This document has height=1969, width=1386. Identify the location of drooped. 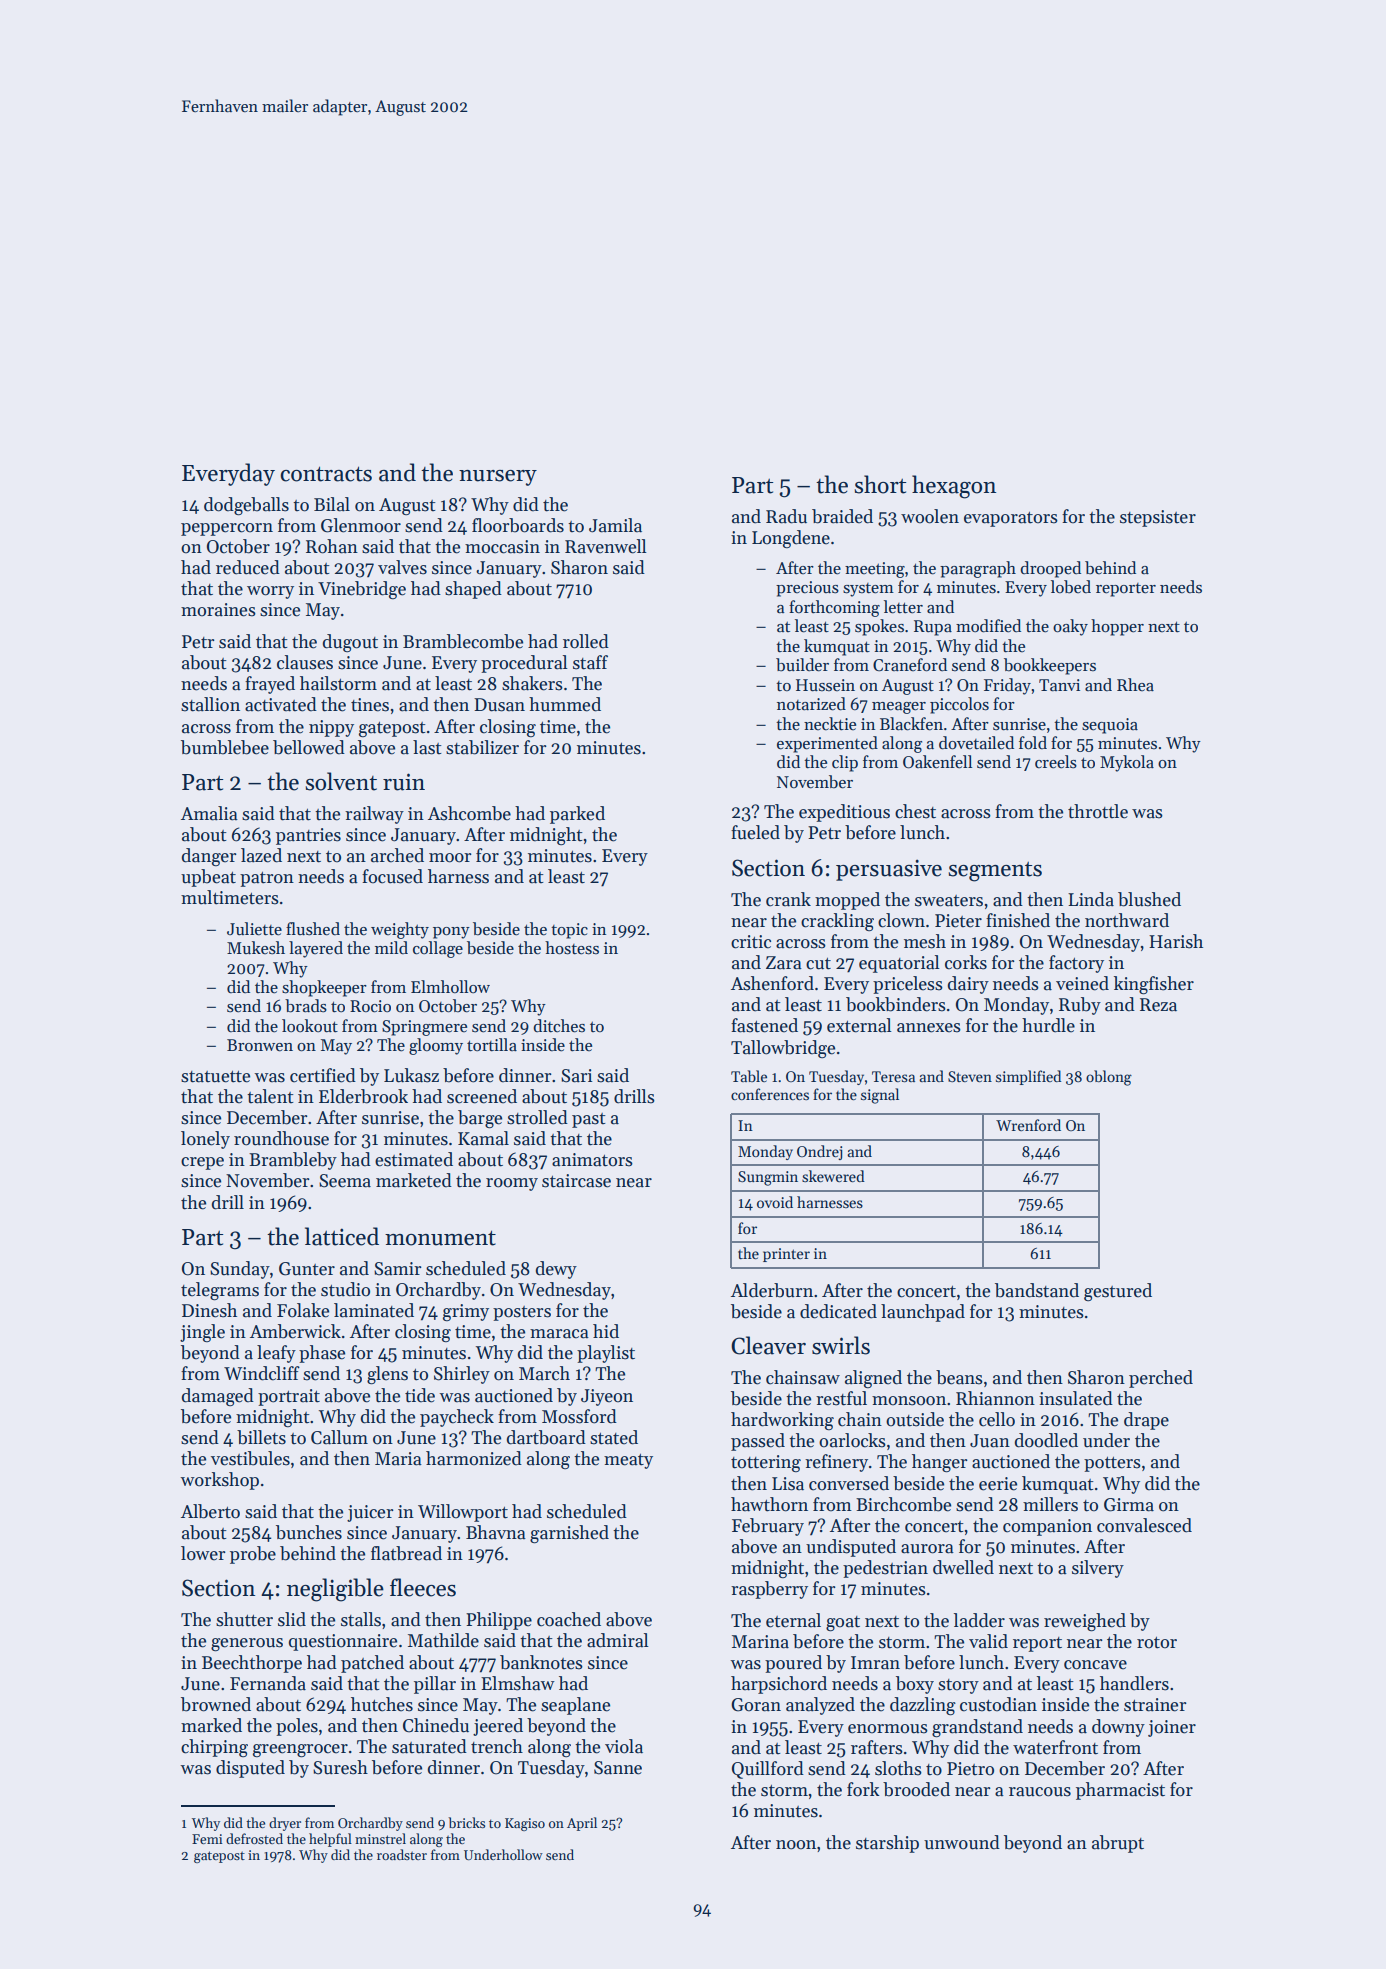
(1050, 569).
